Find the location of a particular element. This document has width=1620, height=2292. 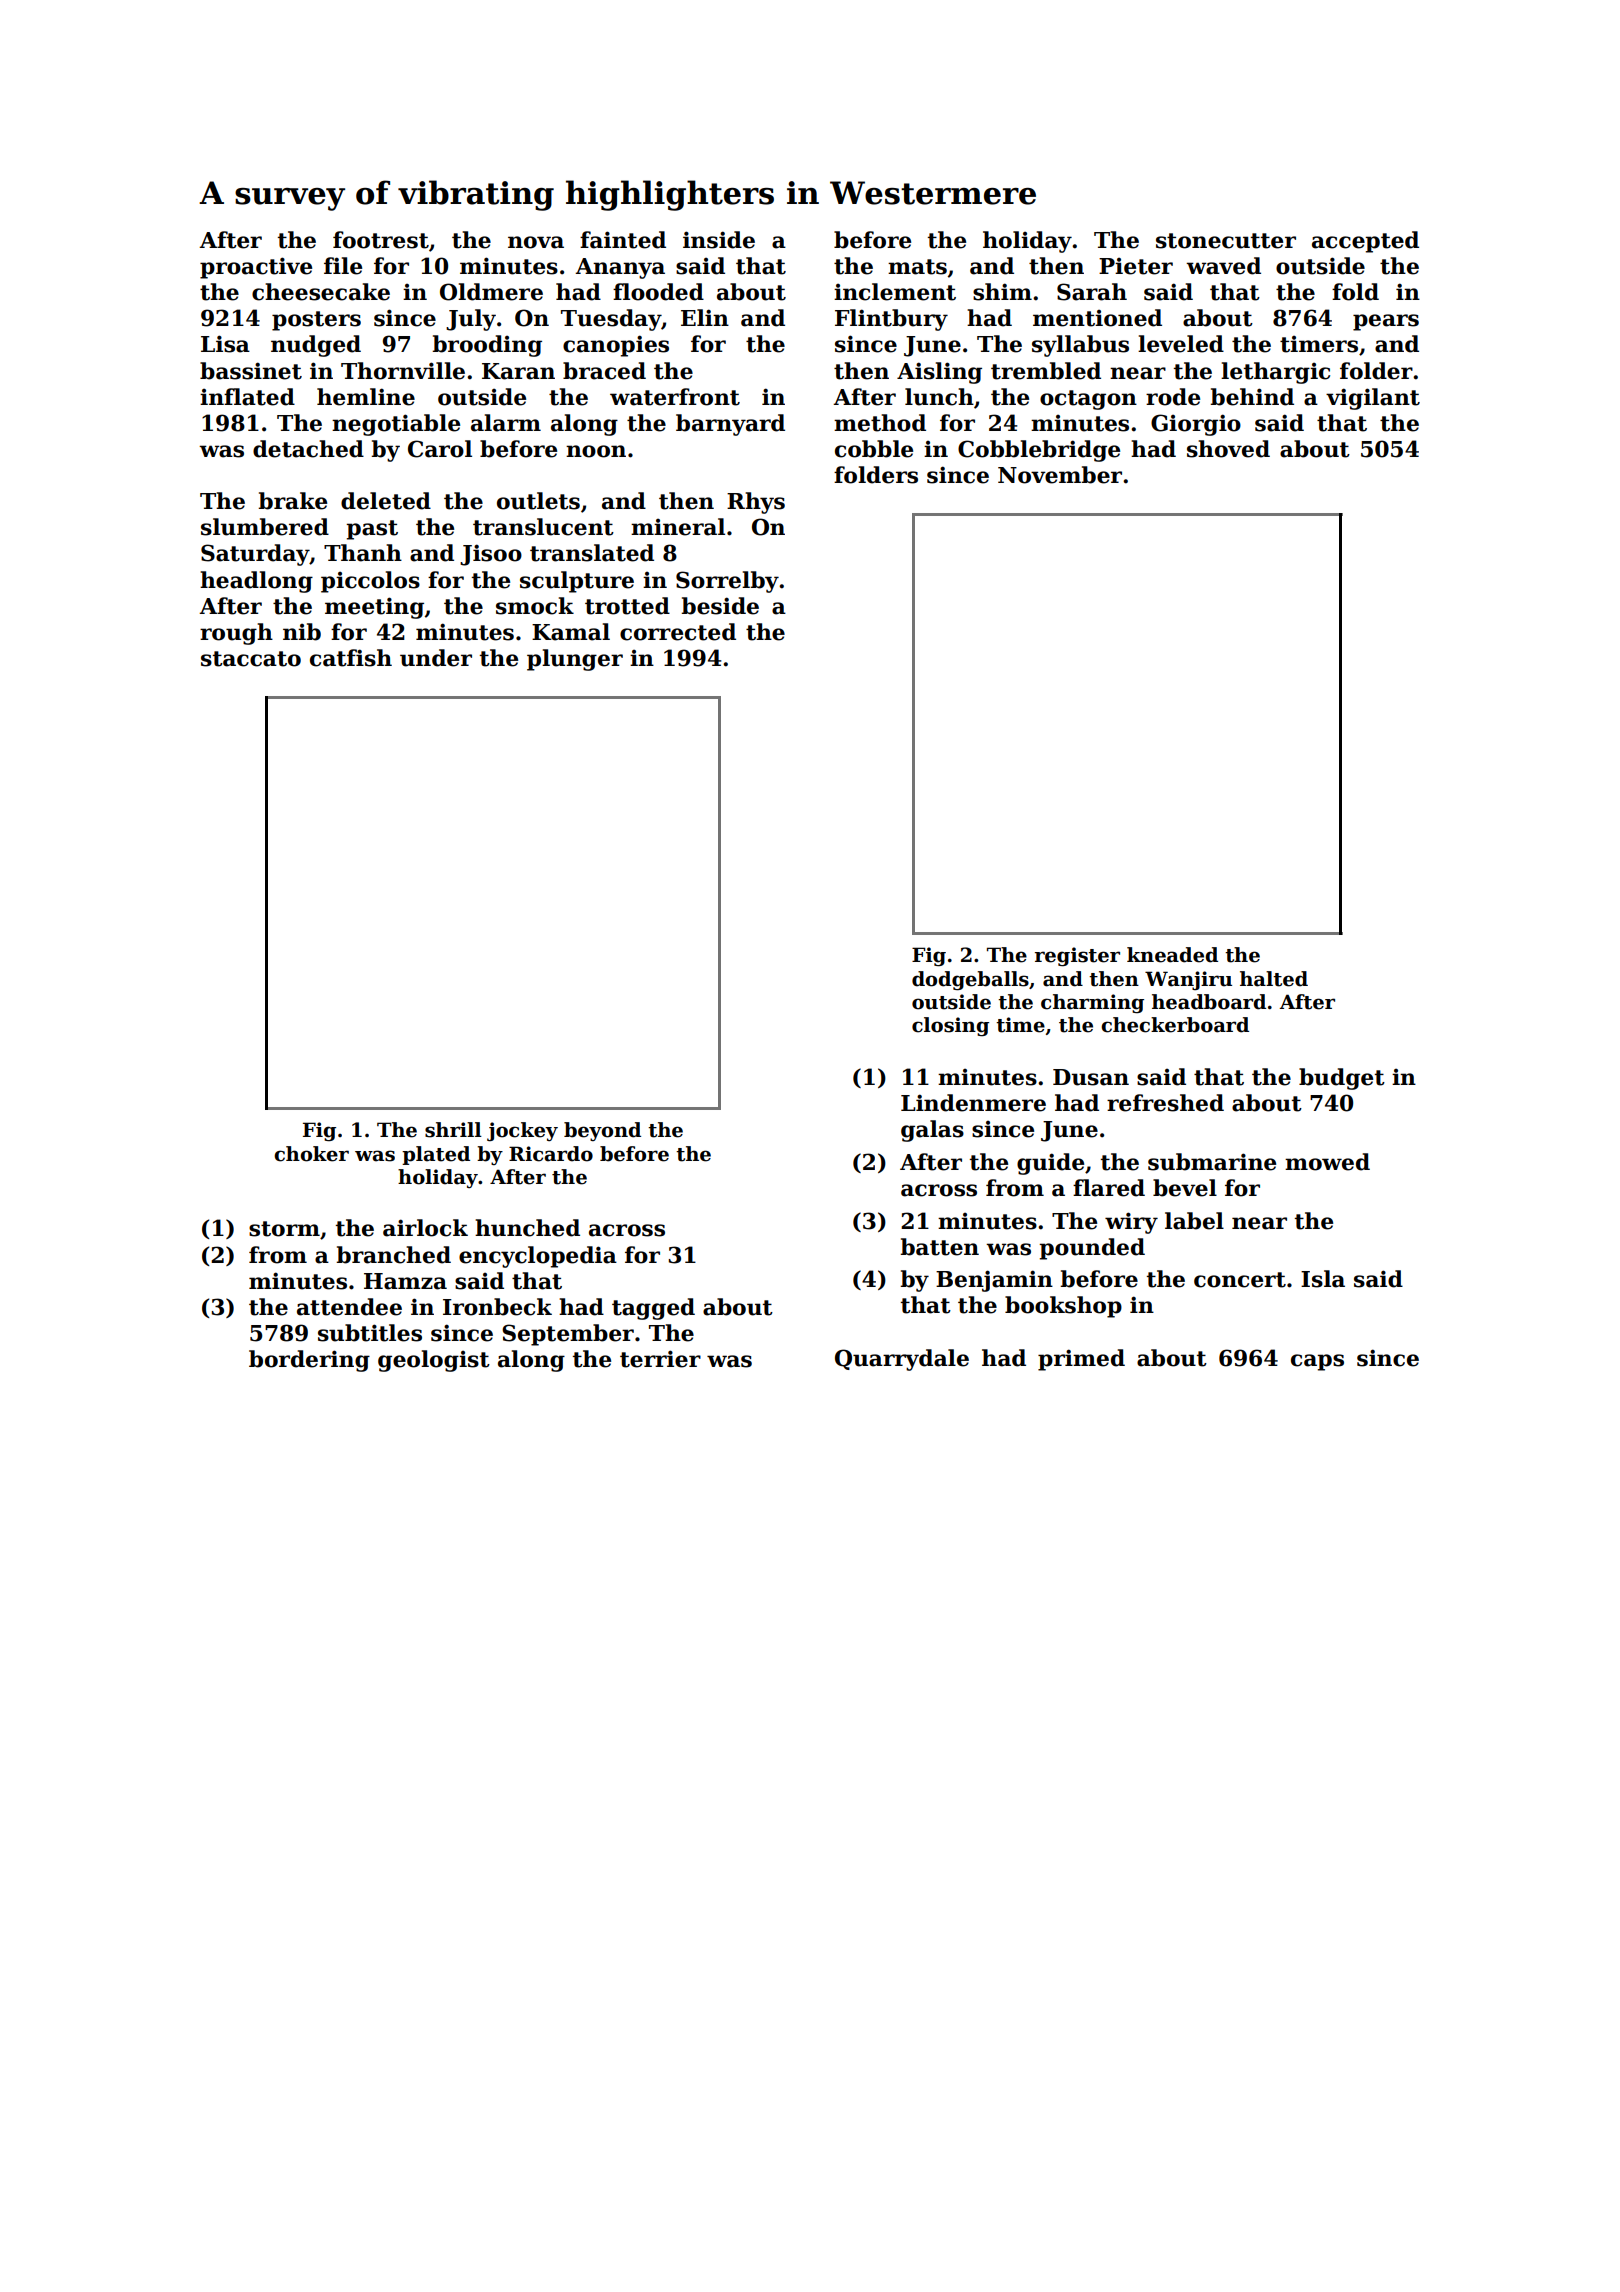

terrier is located at coordinates (660, 1359).
